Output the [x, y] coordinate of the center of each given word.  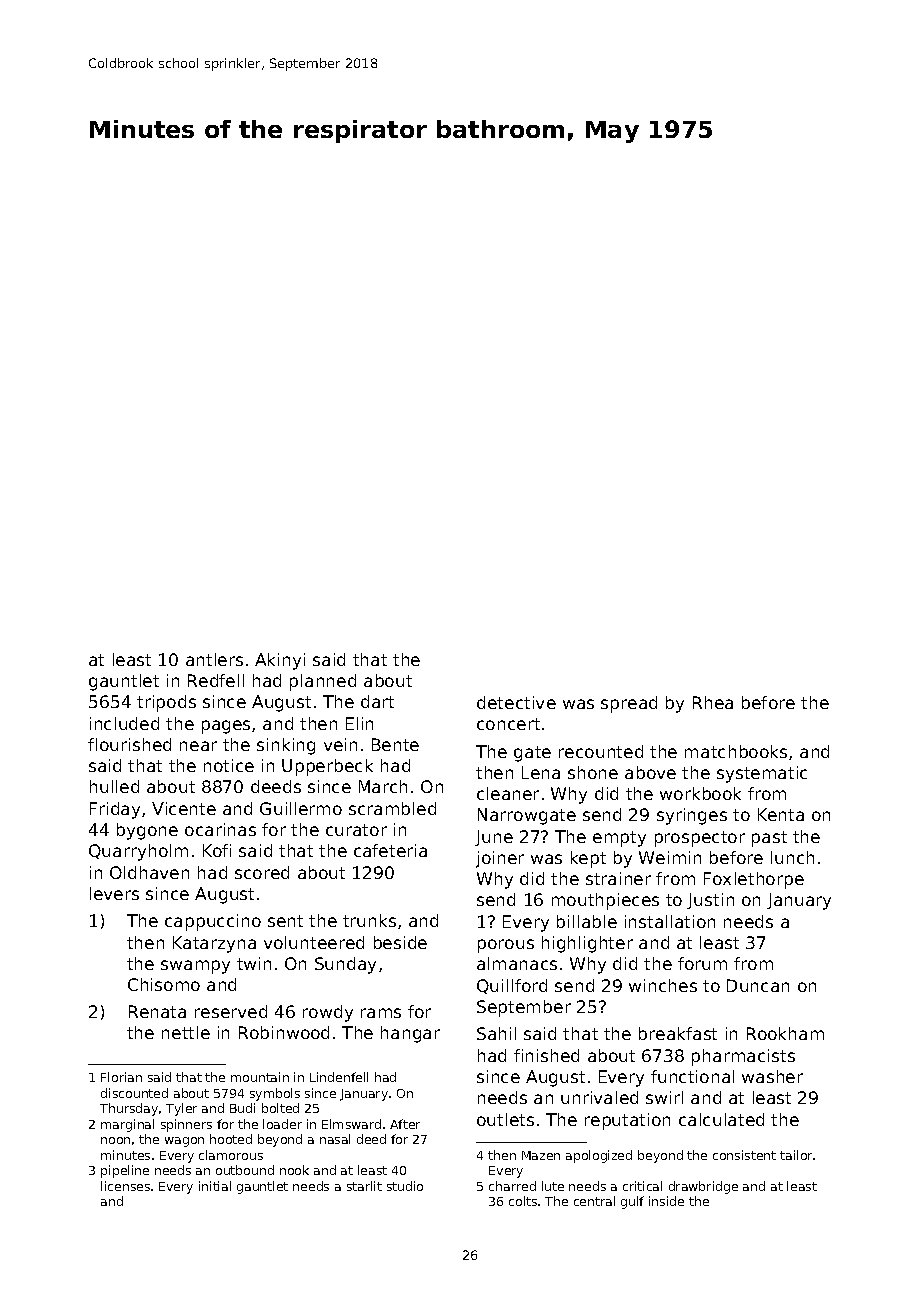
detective [516, 702]
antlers [214, 659]
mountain [260, 1077]
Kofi [217, 850]
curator [356, 830]
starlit [364, 1186]
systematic [762, 774]
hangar [410, 1034]
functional [692, 1076]
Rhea [713, 702]
